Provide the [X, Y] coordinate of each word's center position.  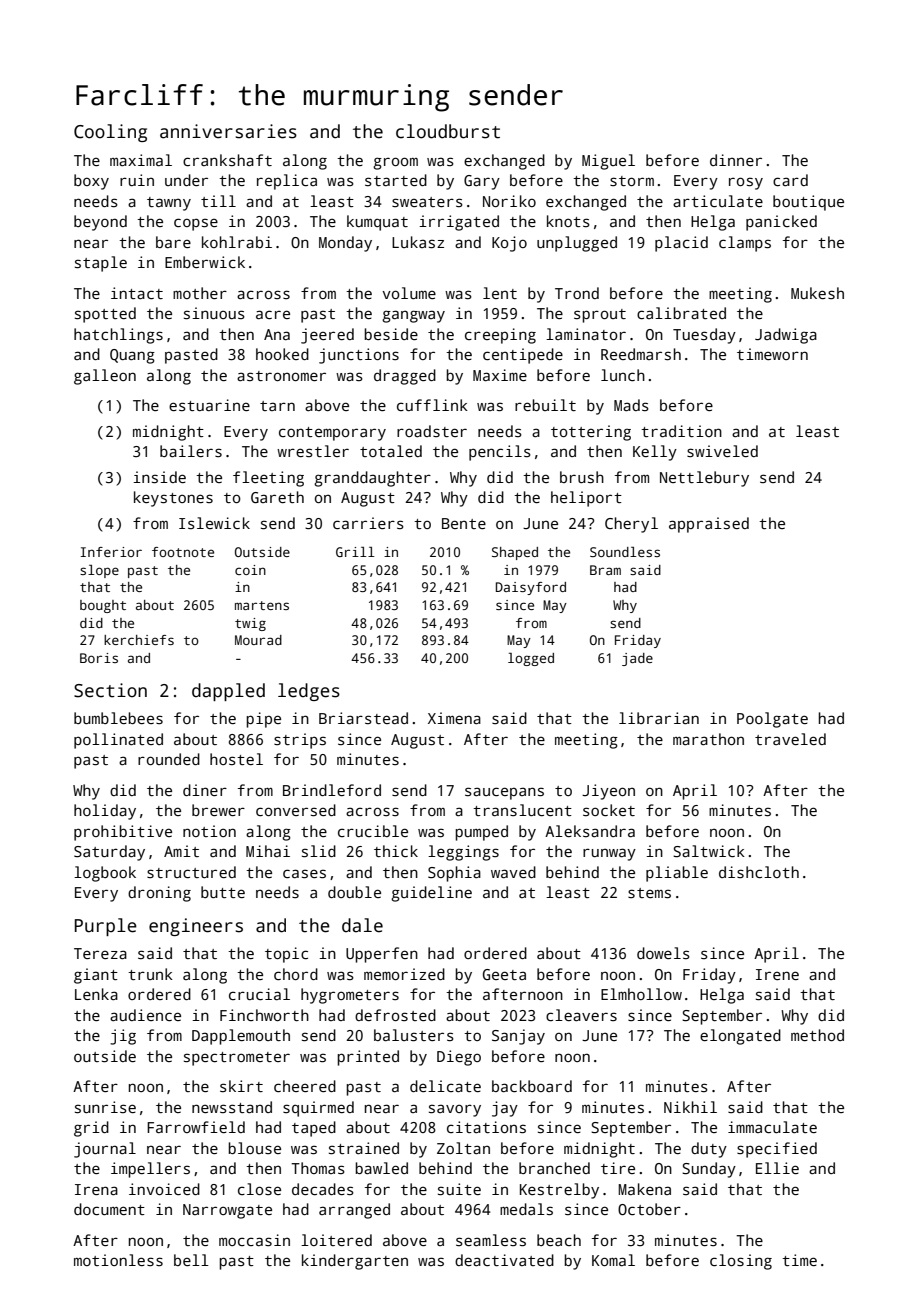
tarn [277, 406]
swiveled [722, 451]
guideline [431, 894]
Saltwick [709, 851]
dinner [736, 160]
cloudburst [448, 131]
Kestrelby [559, 1191]
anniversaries [228, 131]
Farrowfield [196, 1127]
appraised [709, 525]
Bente [464, 523]
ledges [309, 692]
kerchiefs [139, 640]
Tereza [100, 953]
